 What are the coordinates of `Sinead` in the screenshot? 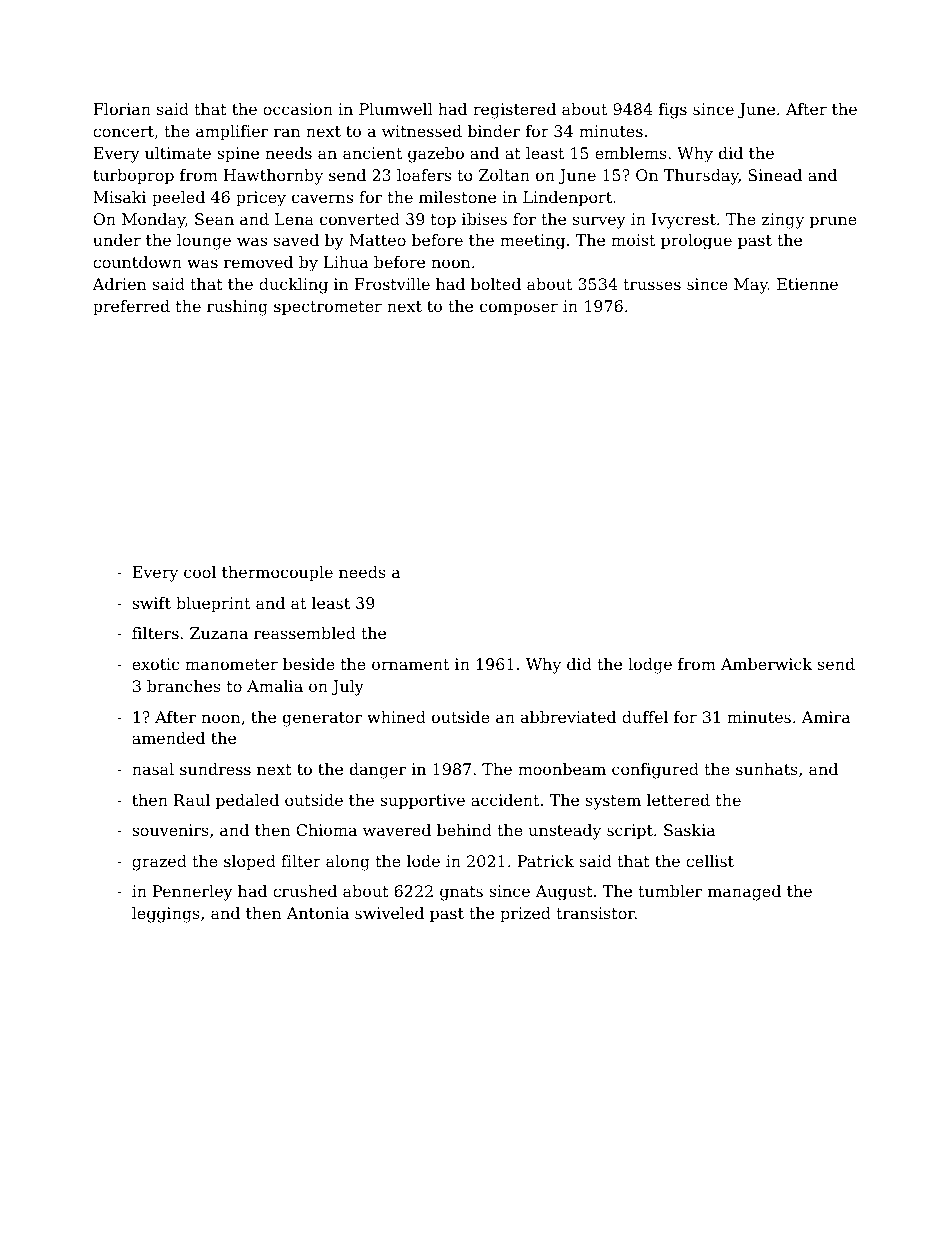 It's located at (775, 175).
